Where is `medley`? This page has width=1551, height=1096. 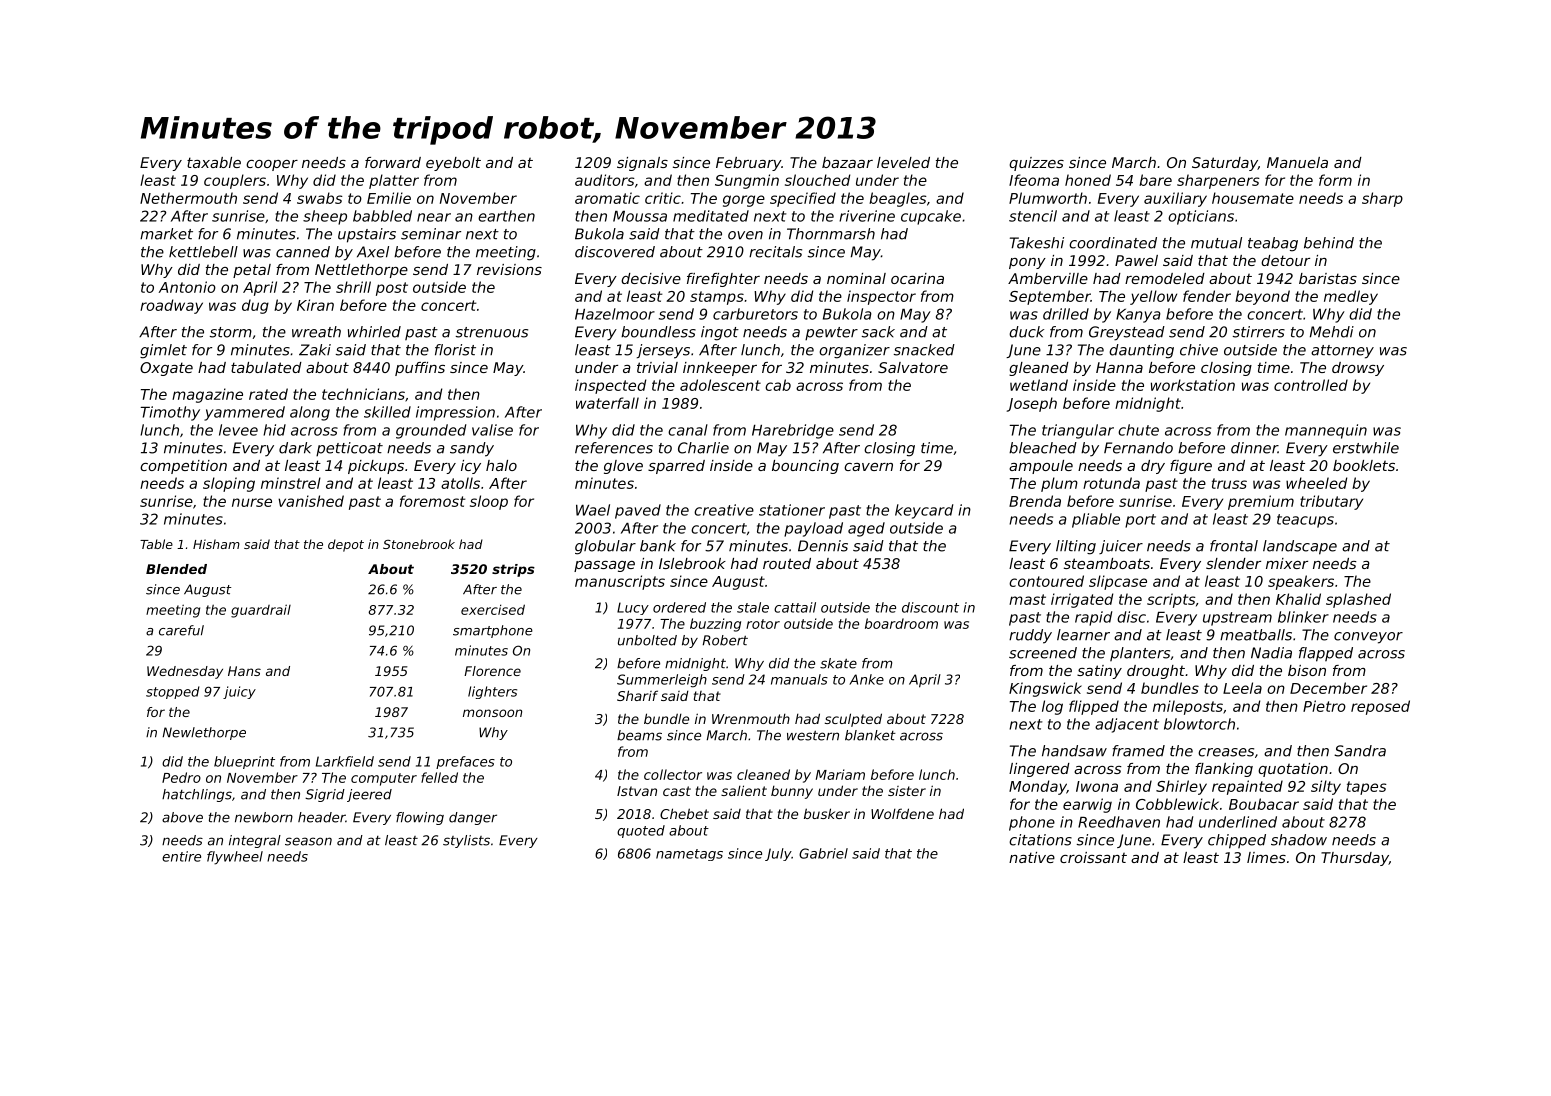 medley is located at coordinates (1351, 297).
